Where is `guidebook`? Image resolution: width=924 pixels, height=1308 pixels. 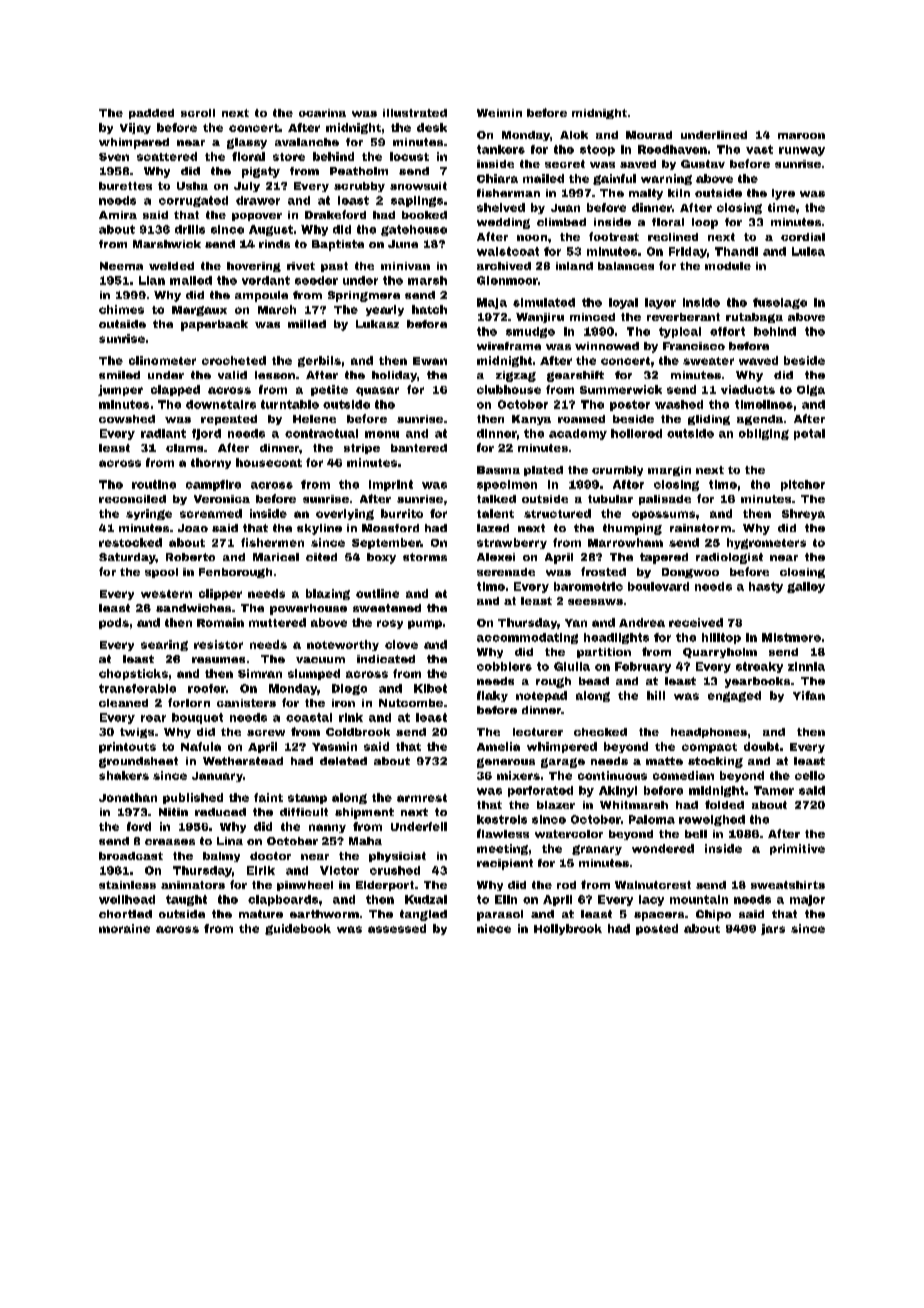 guidebook is located at coordinates (298, 929).
